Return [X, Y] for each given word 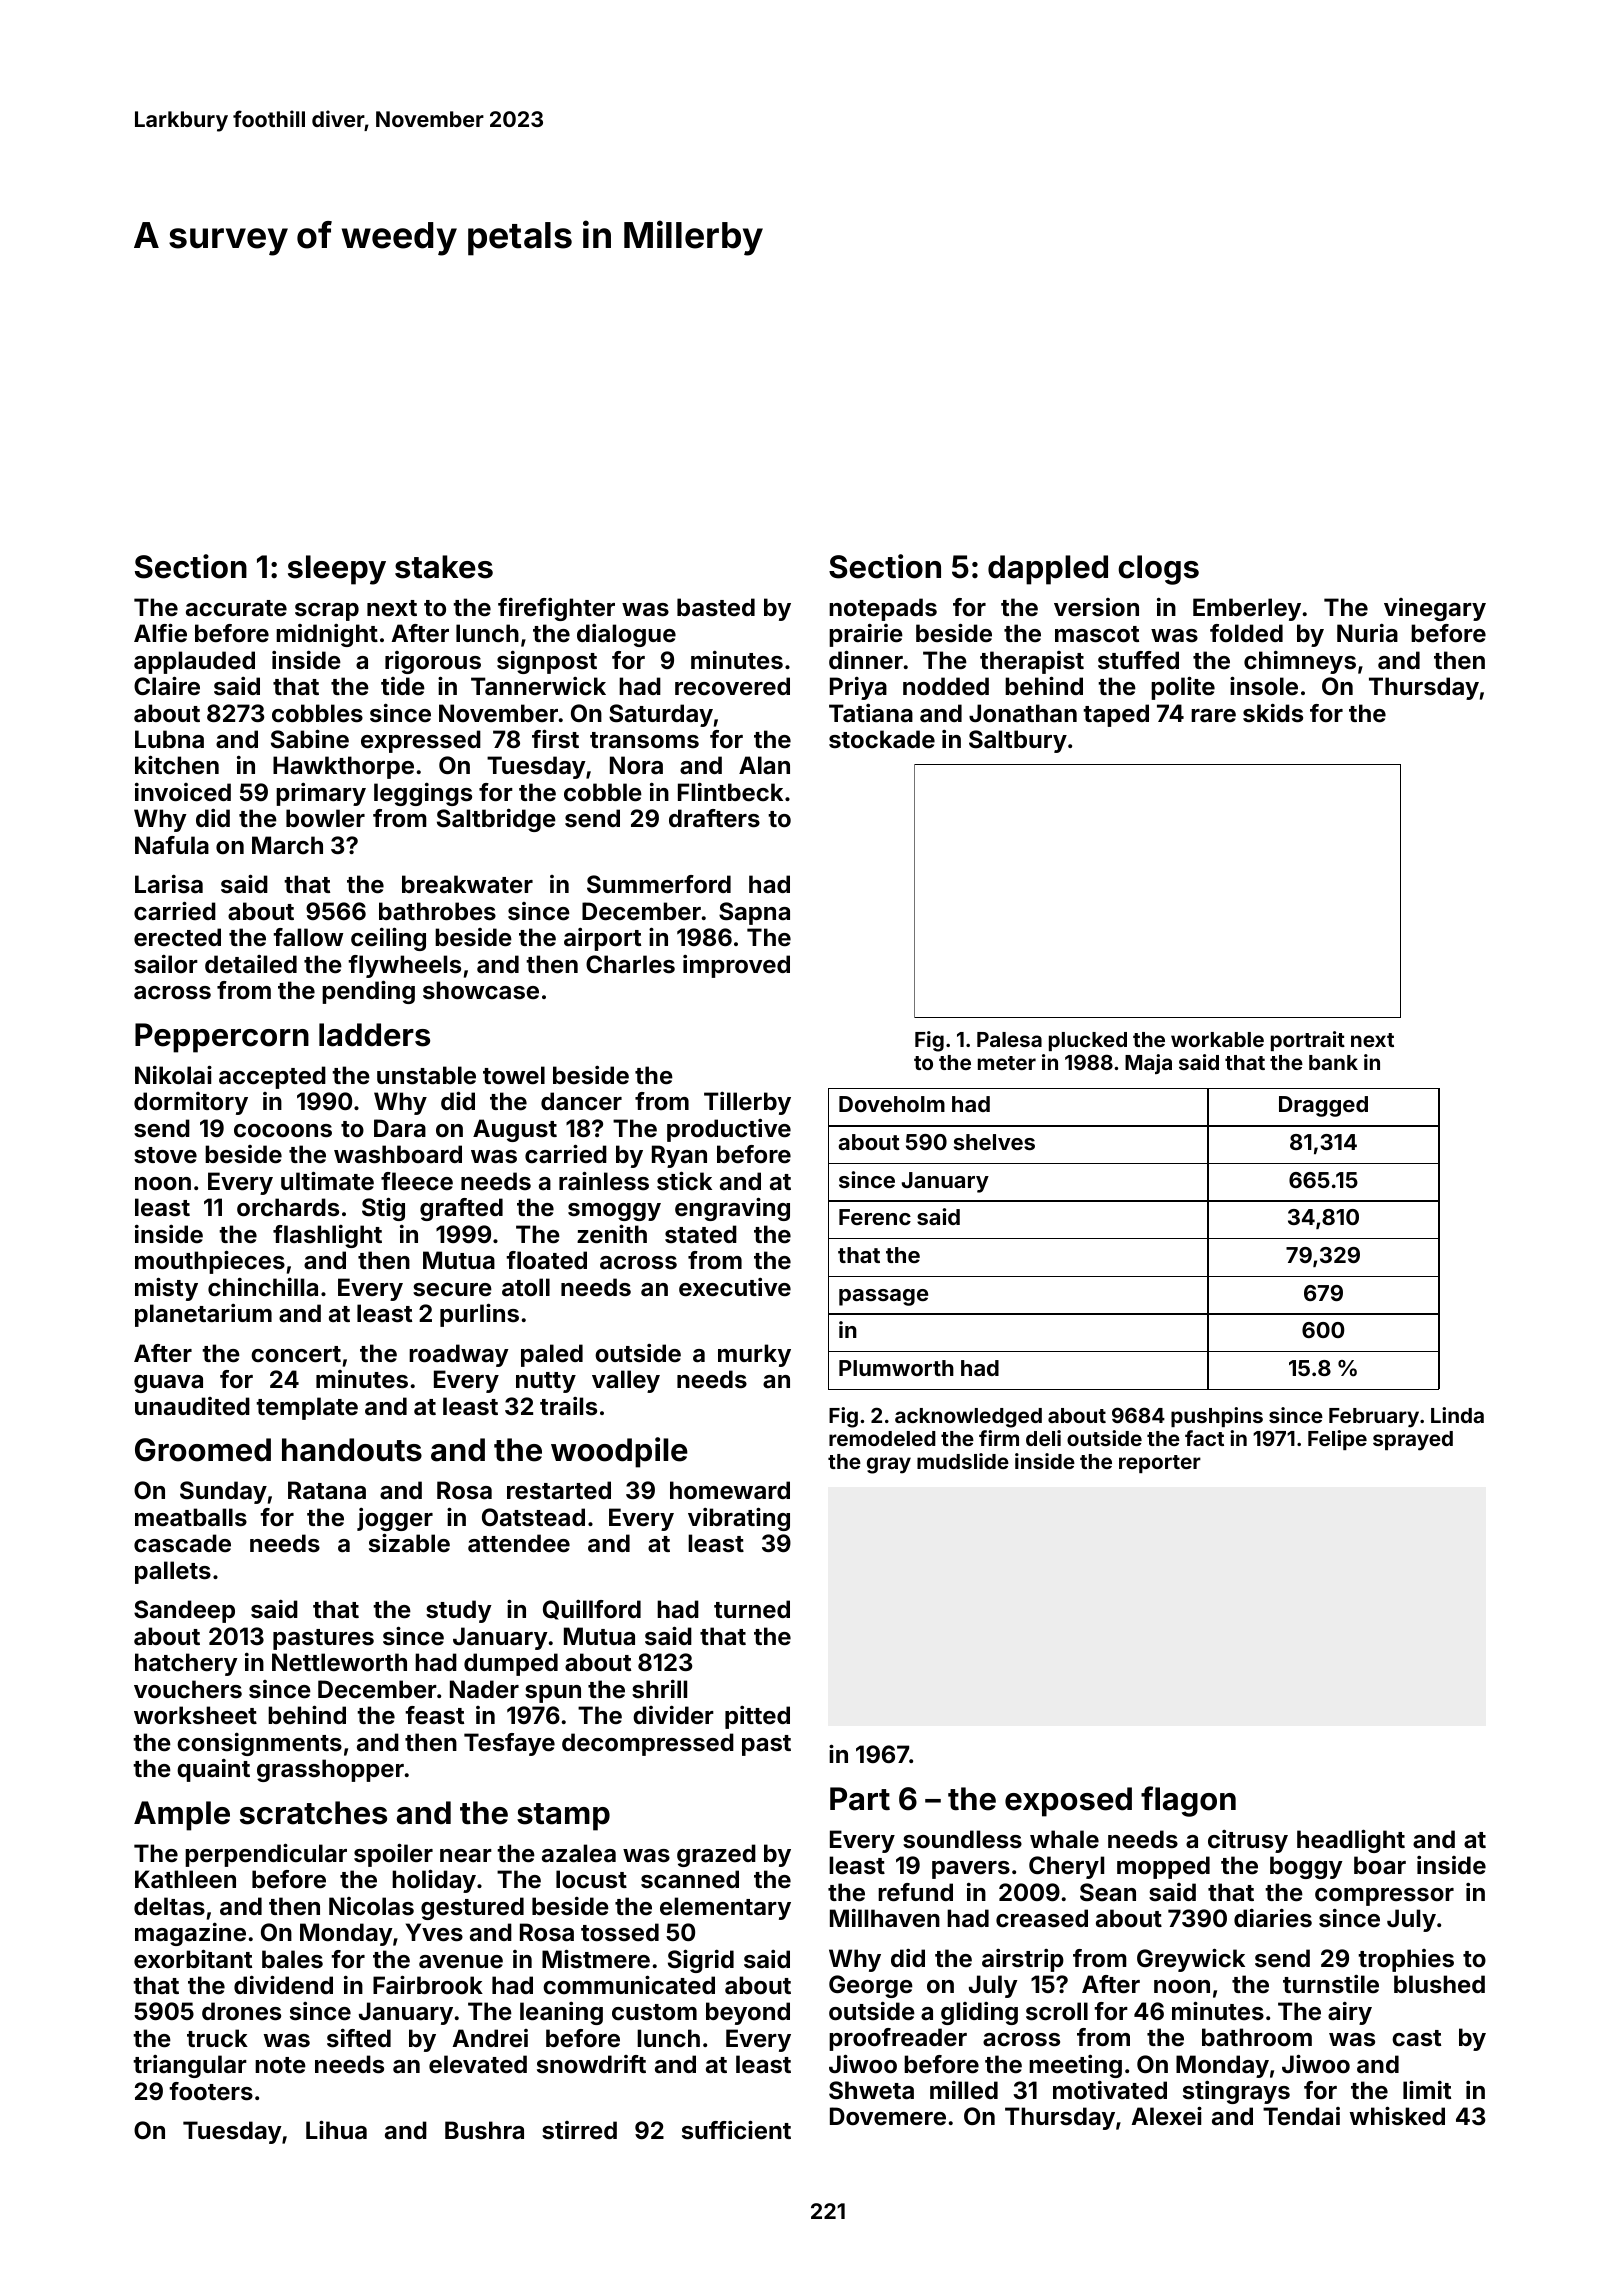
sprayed [1413, 1441]
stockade [882, 739]
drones [241, 2011]
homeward [730, 1490]
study [459, 1611]
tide [403, 686]
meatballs [191, 1517]
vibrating [739, 1519]
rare [1213, 716]
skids [1273, 713]
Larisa [169, 884]
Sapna [754, 913]
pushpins [1217, 1417]
